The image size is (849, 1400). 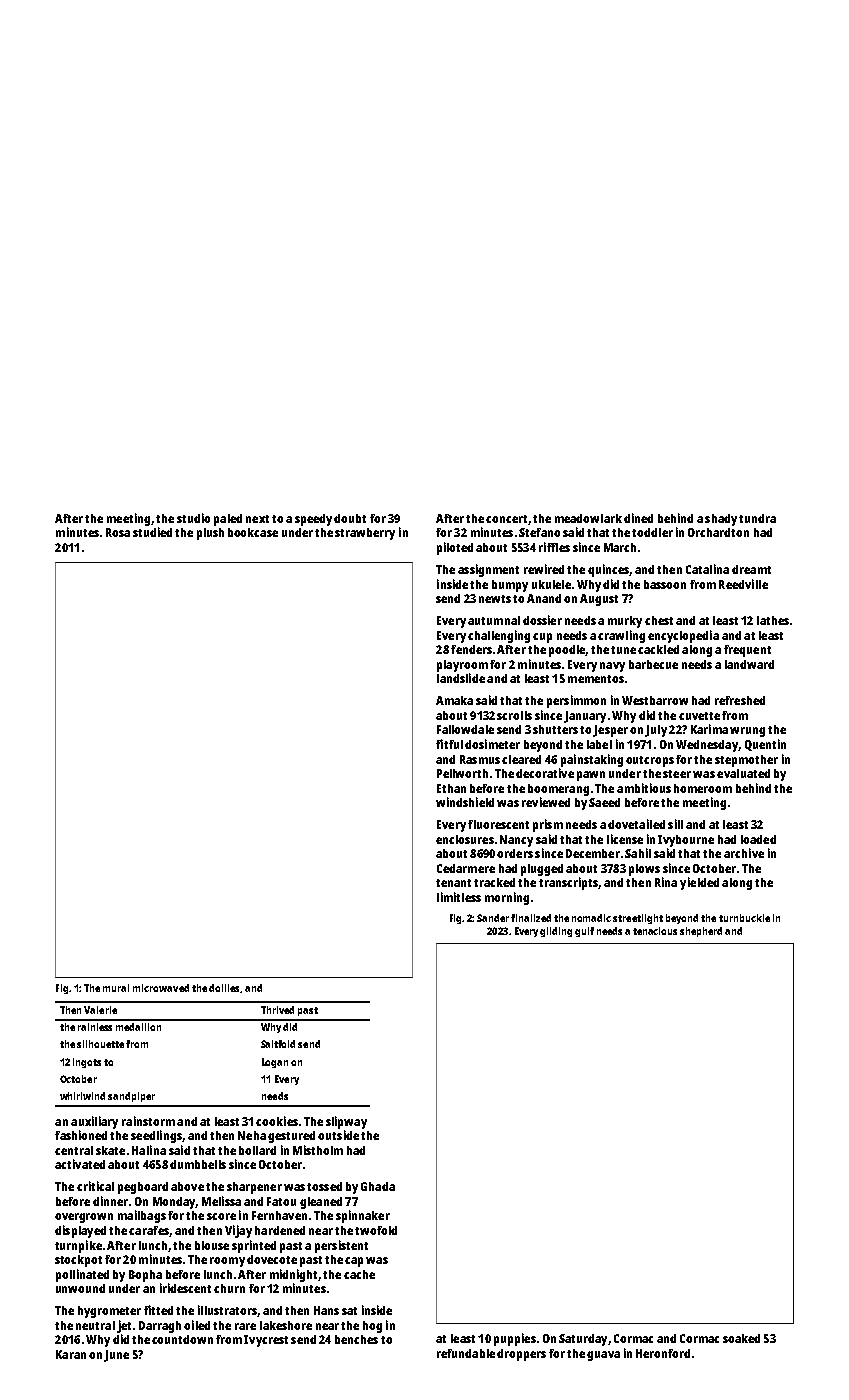 I want to click on fashioned, so click(x=81, y=1135).
